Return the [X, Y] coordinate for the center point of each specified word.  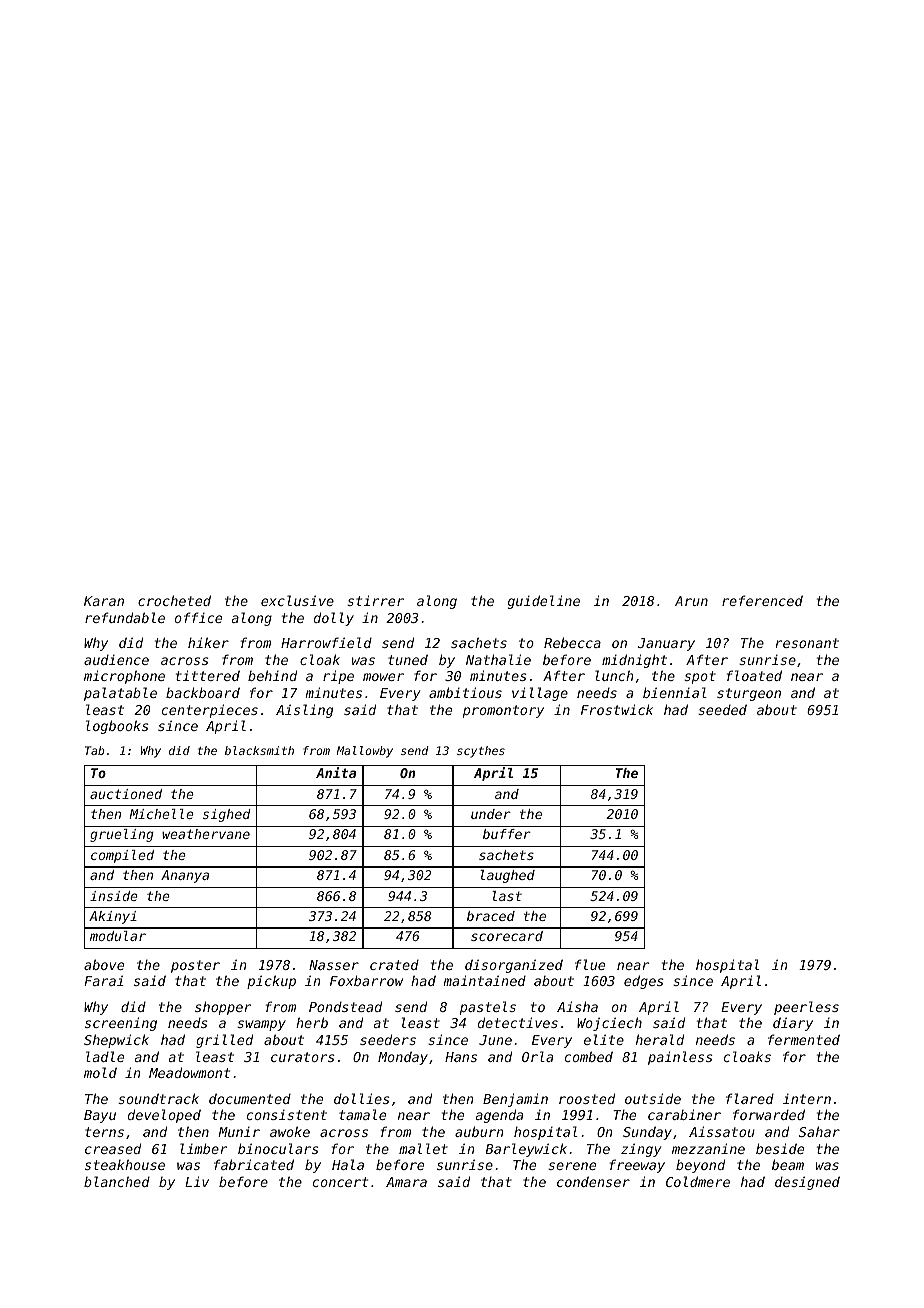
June [495, 1040]
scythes [481, 752]
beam [788, 1164]
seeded [722, 709]
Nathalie [498, 659]
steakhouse [125, 1164]
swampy [261, 1025]
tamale [362, 1114]
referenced [762, 600]
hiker [208, 642]
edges [644, 982]
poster [195, 966]
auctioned [126, 794]
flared [750, 1098]
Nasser [334, 965]
